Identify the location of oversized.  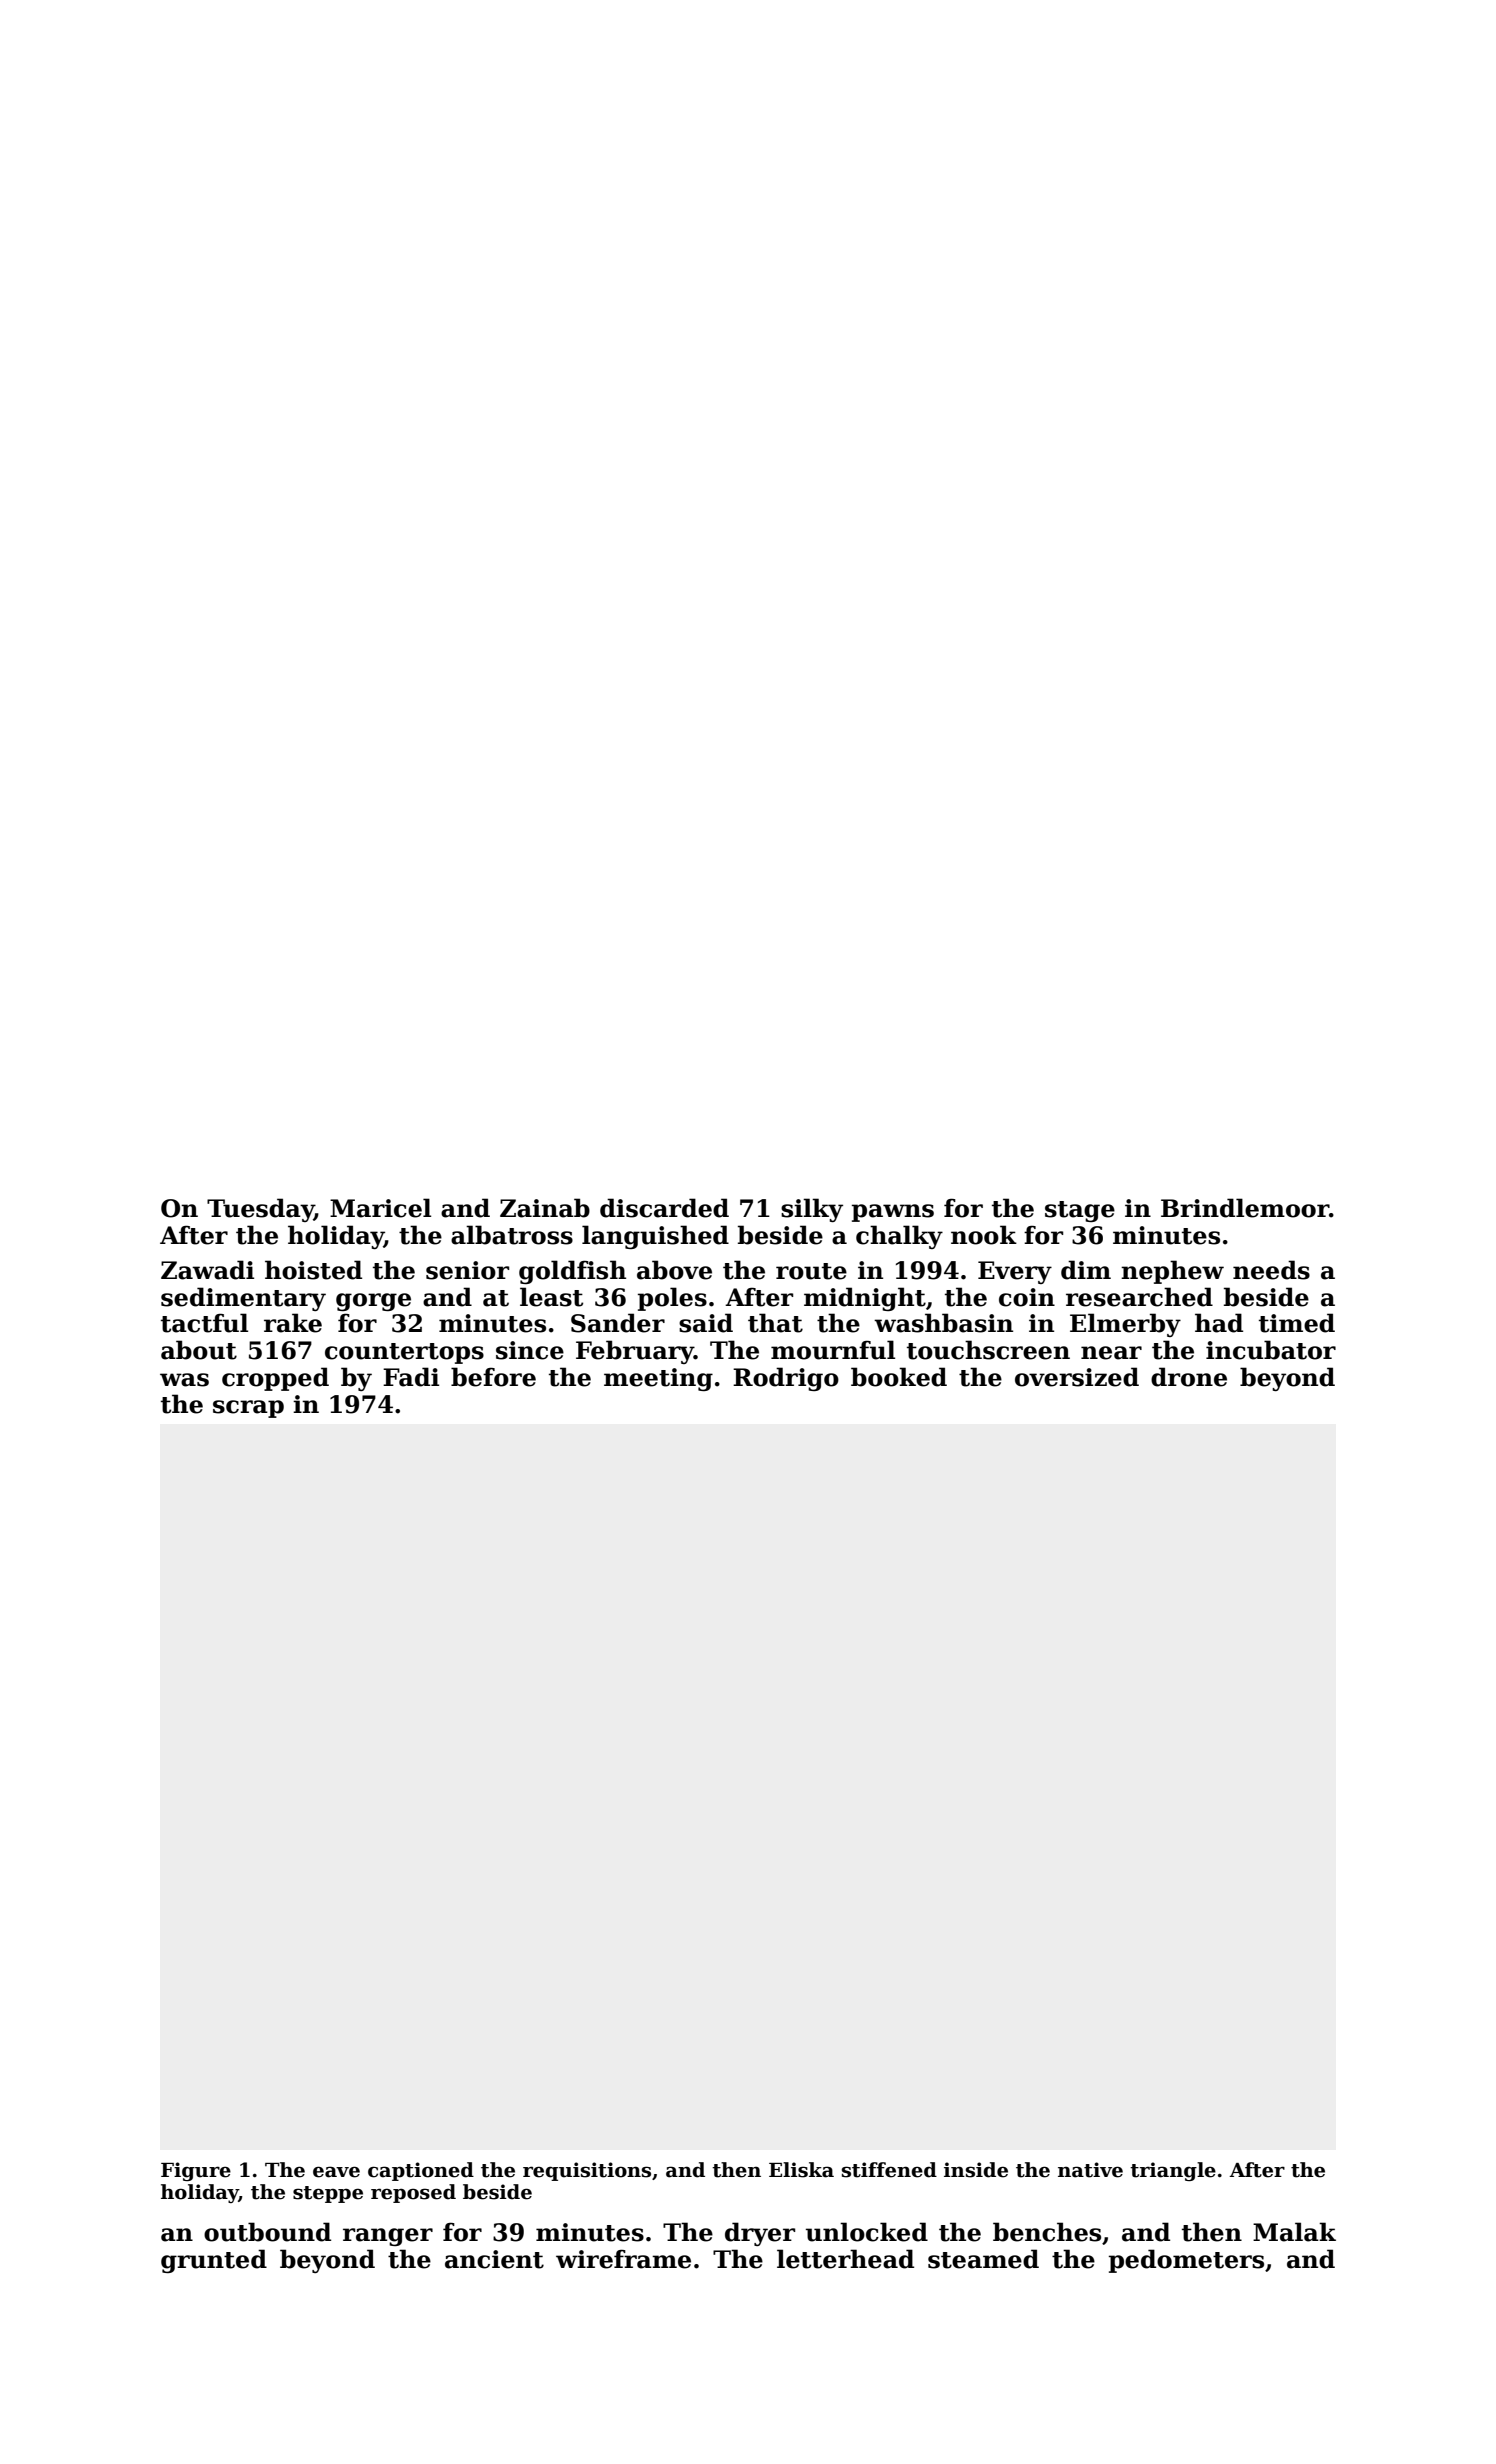
(1077, 1377).
